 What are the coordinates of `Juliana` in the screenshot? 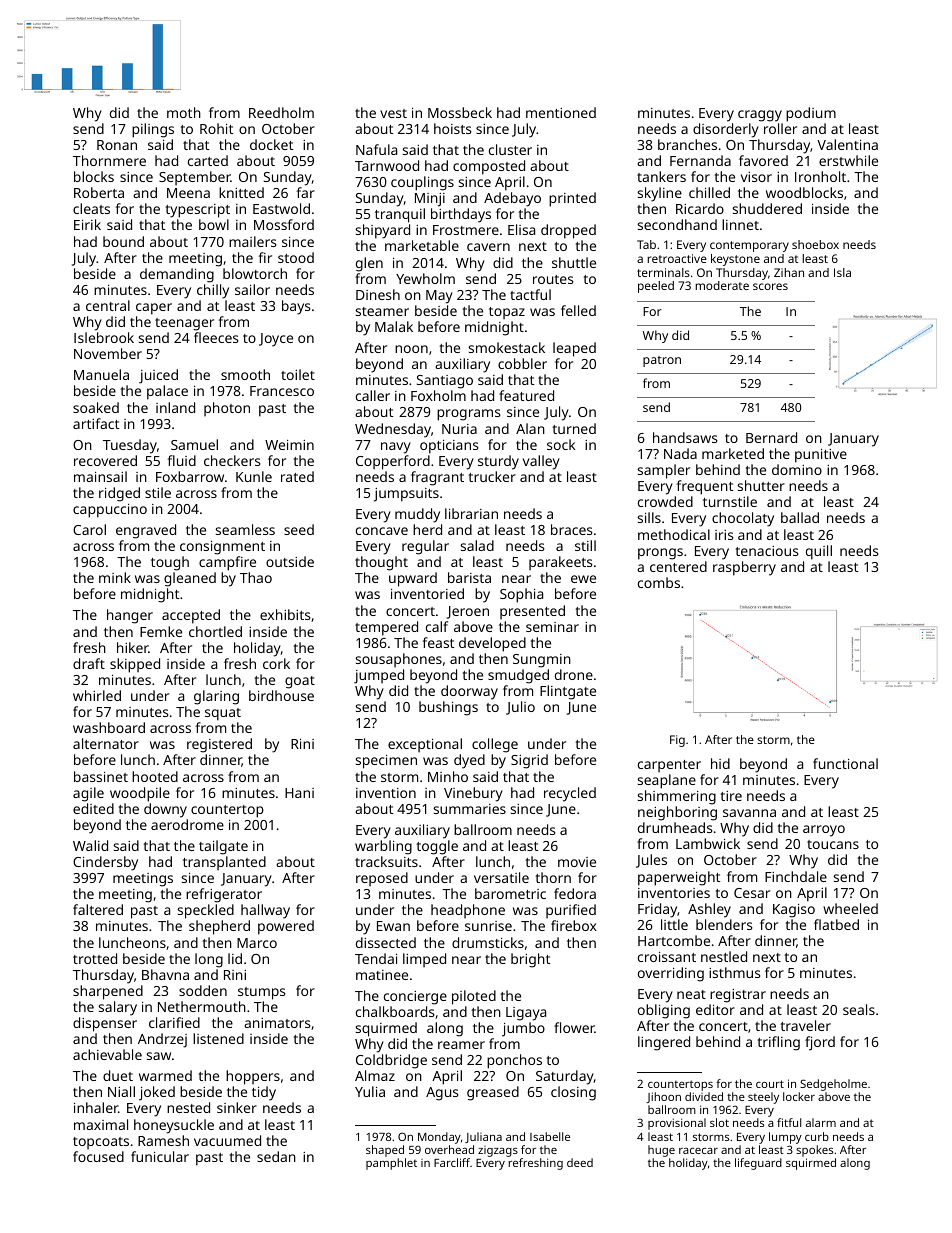 It's located at (483, 1137).
